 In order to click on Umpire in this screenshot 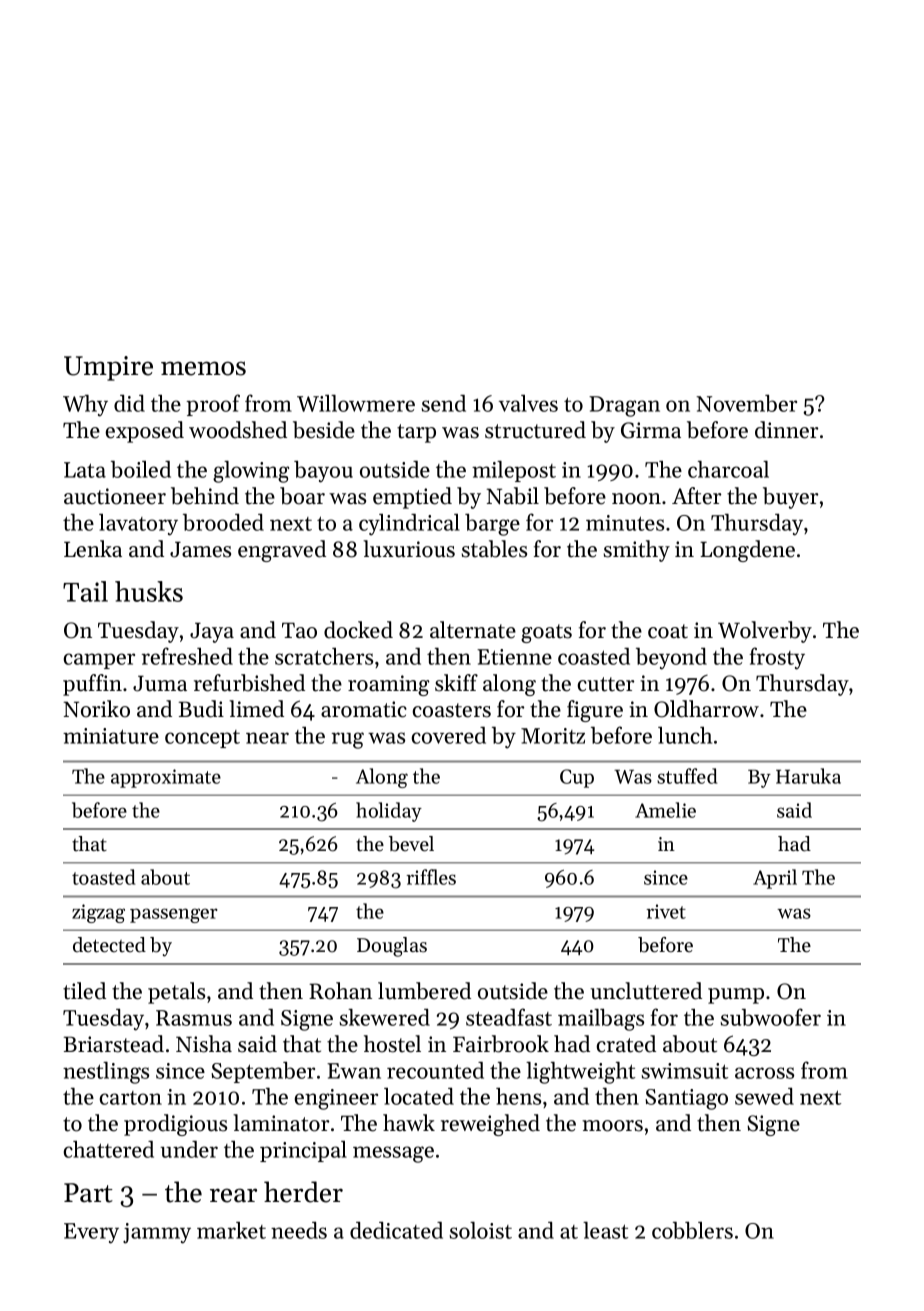, I will do `click(108, 368)`.
